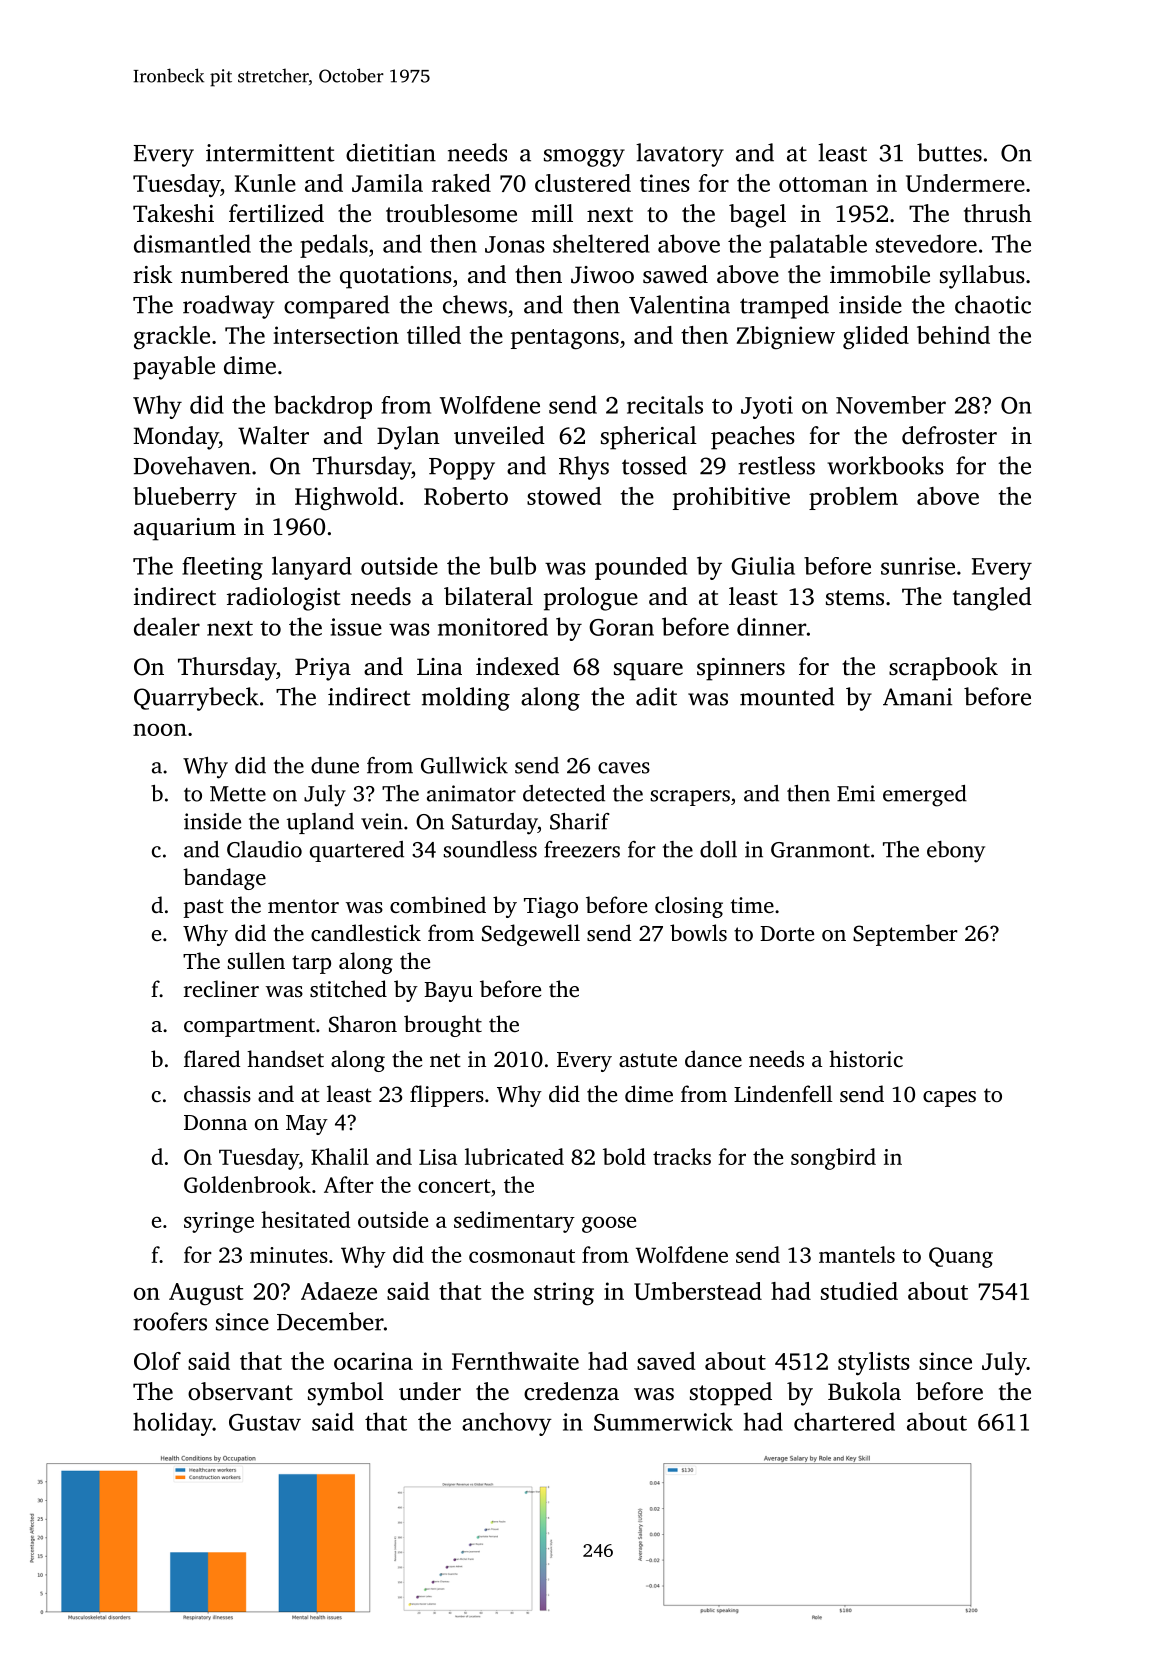 This screenshot has height=1654, width=1165. Describe the element at coordinates (956, 852) in the screenshot. I see `ebony` at that location.
